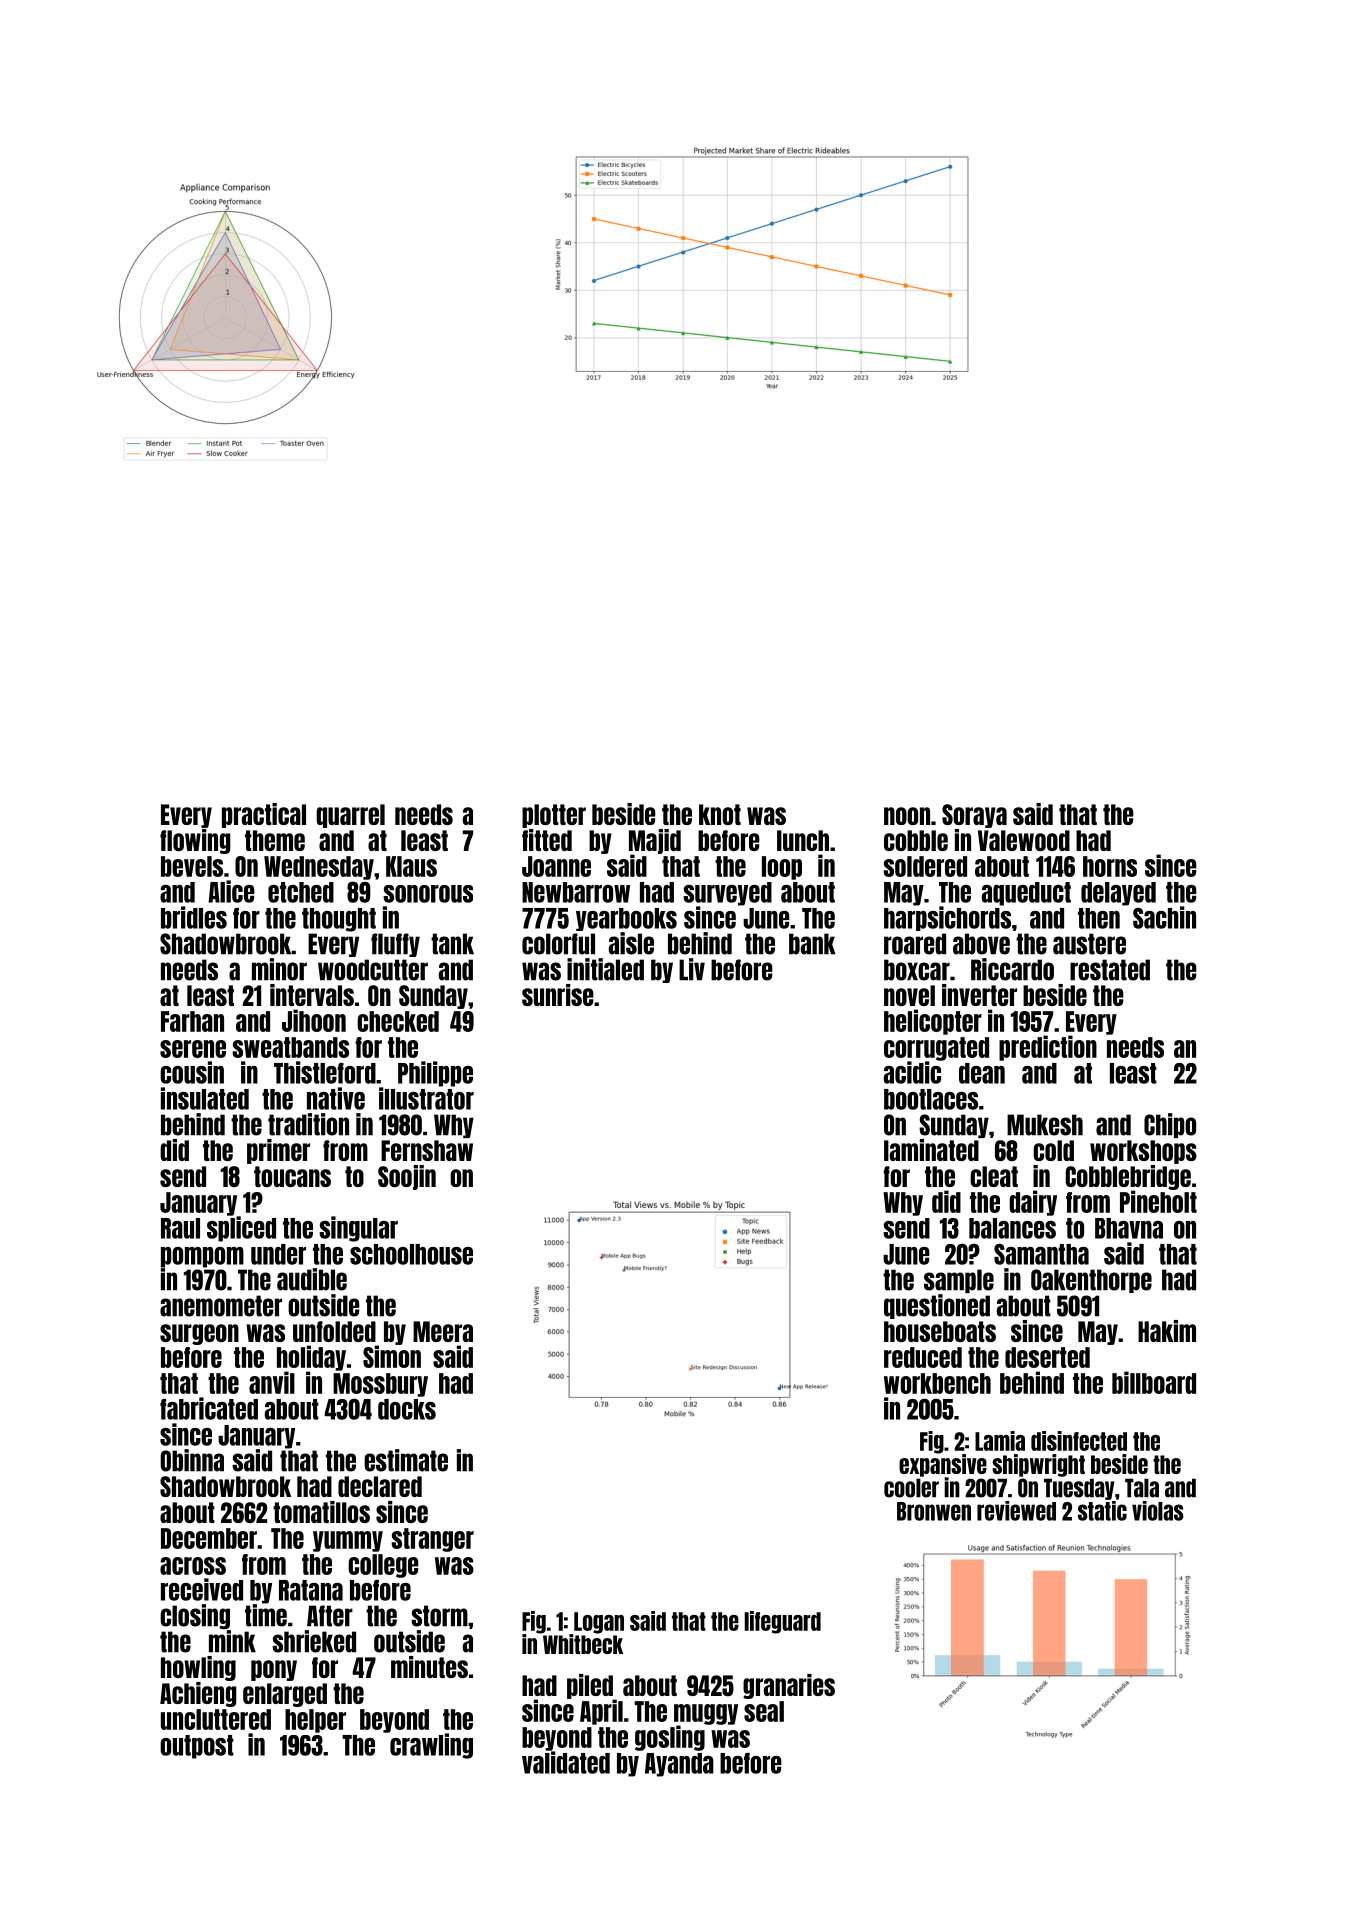 The height and width of the document is (1919, 1357). What do you see at coordinates (407, 1409) in the document?
I see `docks` at bounding box center [407, 1409].
